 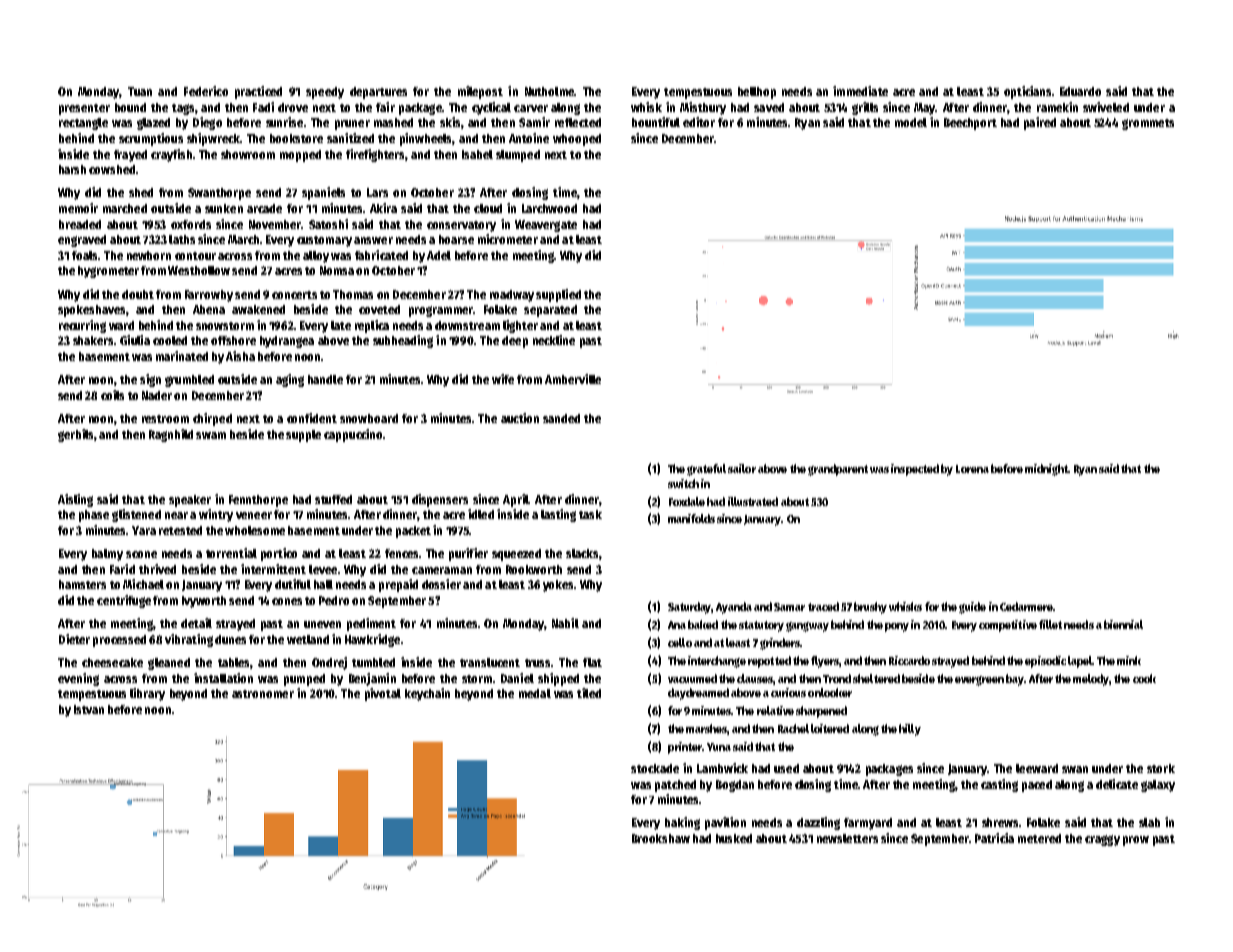 I want to click on milepost, so click(x=480, y=92).
